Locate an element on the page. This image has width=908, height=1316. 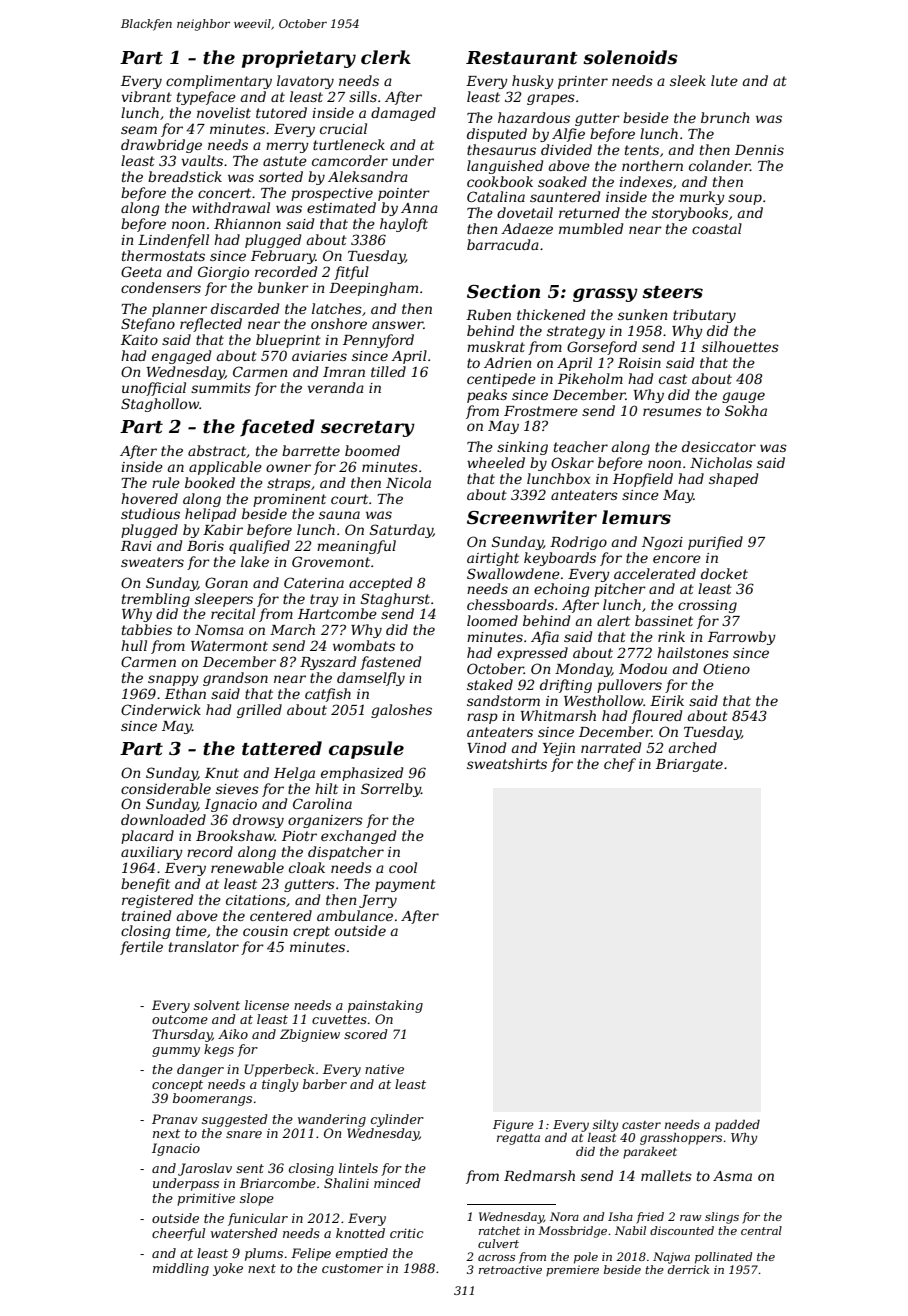
prospective is located at coordinates (332, 194).
